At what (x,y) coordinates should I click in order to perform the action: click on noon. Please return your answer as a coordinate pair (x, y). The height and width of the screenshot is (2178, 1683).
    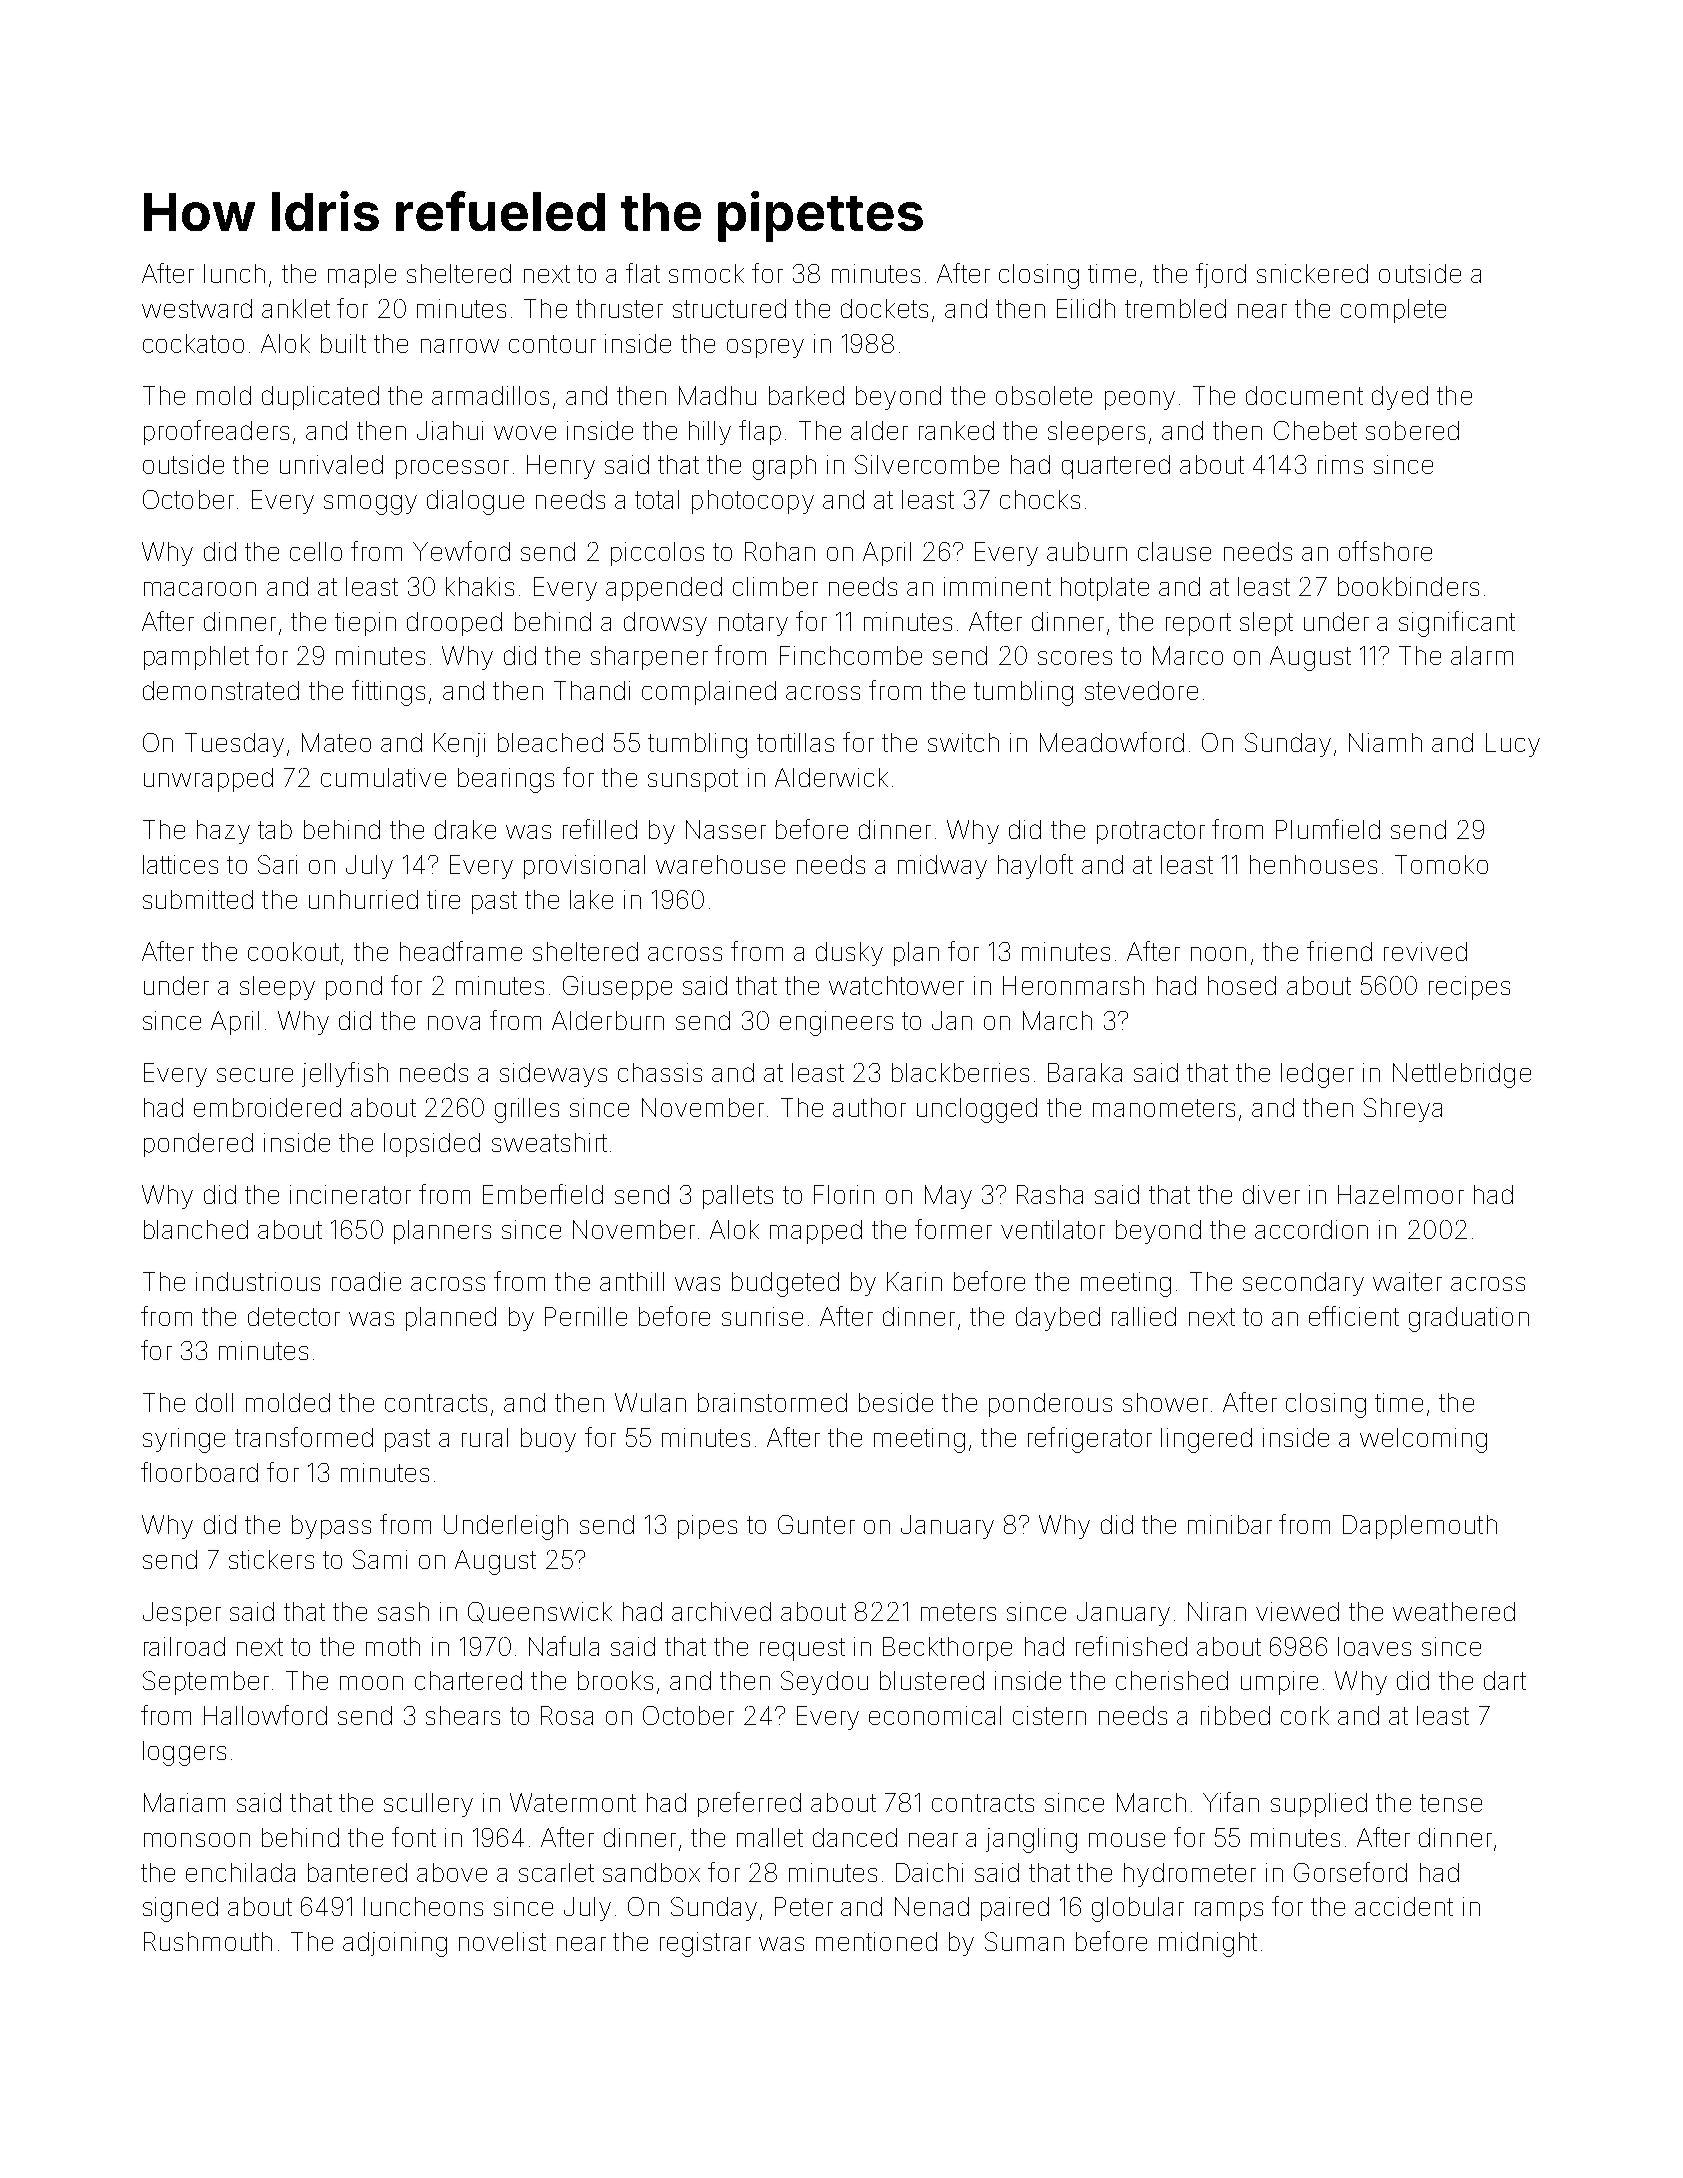
    Looking at the image, I should click on (1218, 954).
